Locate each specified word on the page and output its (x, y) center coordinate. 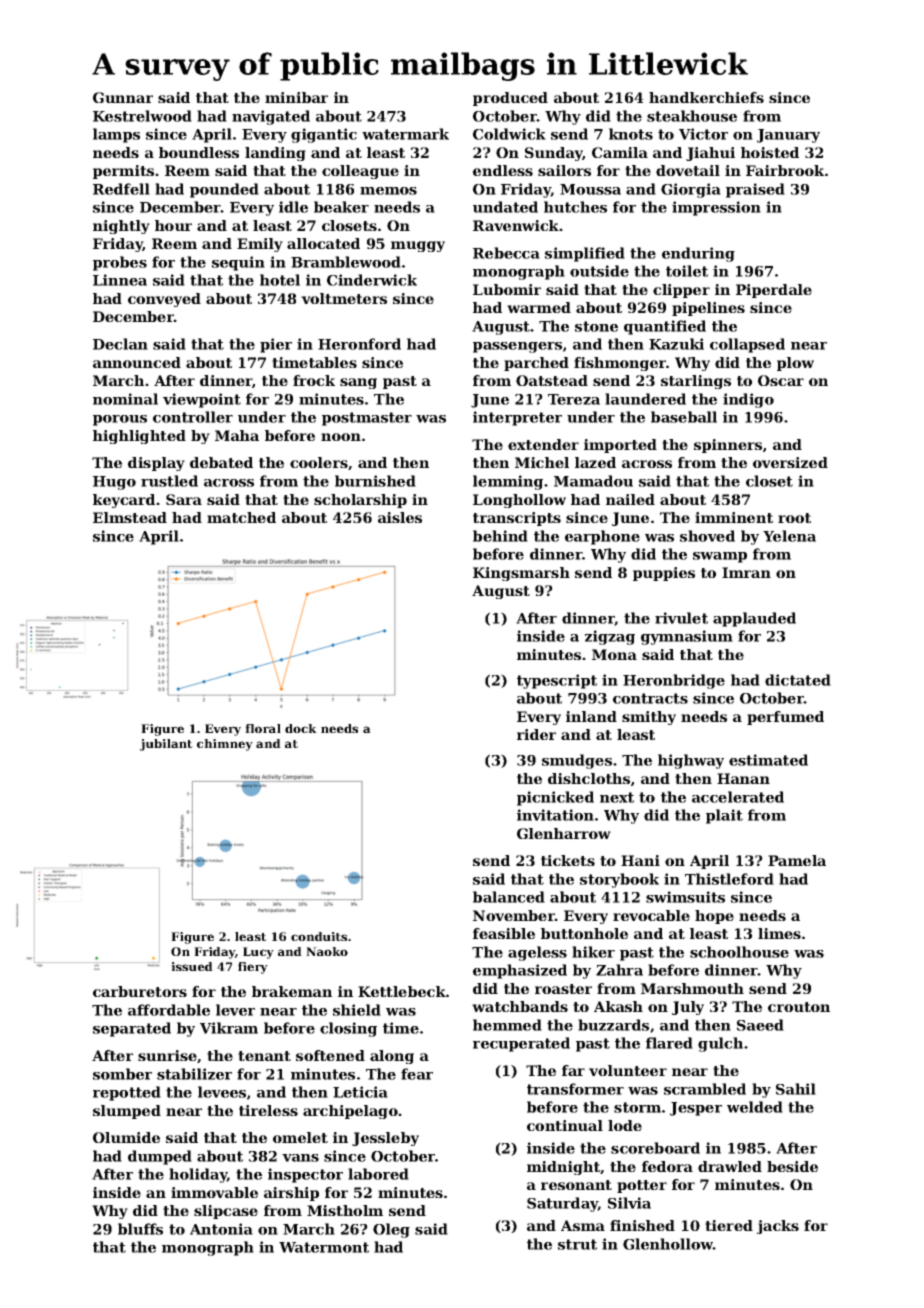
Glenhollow (668, 1244)
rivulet (681, 618)
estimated (768, 760)
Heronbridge (674, 681)
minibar (296, 97)
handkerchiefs (706, 97)
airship (291, 1194)
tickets (568, 860)
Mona (614, 654)
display (156, 464)
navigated (271, 117)
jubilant (166, 745)
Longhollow (519, 501)
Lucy (258, 953)
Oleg (391, 1230)
